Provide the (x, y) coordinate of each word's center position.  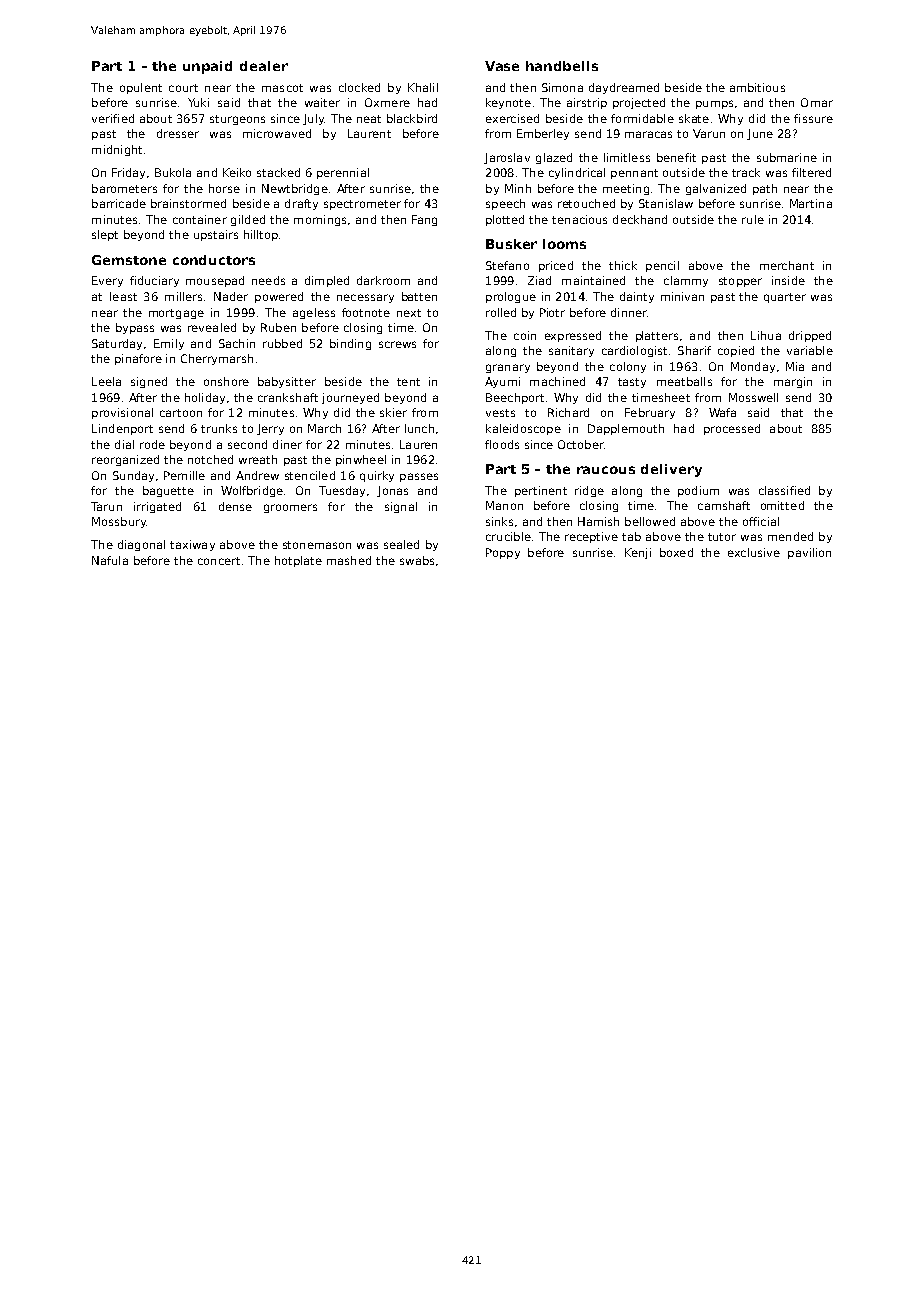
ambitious (757, 87)
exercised (512, 118)
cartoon (181, 413)
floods (502, 444)
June (760, 134)
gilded (248, 220)
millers (183, 296)
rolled (501, 312)
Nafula (110, 560)
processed (732, 429)
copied (736, 351)
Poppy (503, 553)
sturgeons (237, 120)
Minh (518, 188)
